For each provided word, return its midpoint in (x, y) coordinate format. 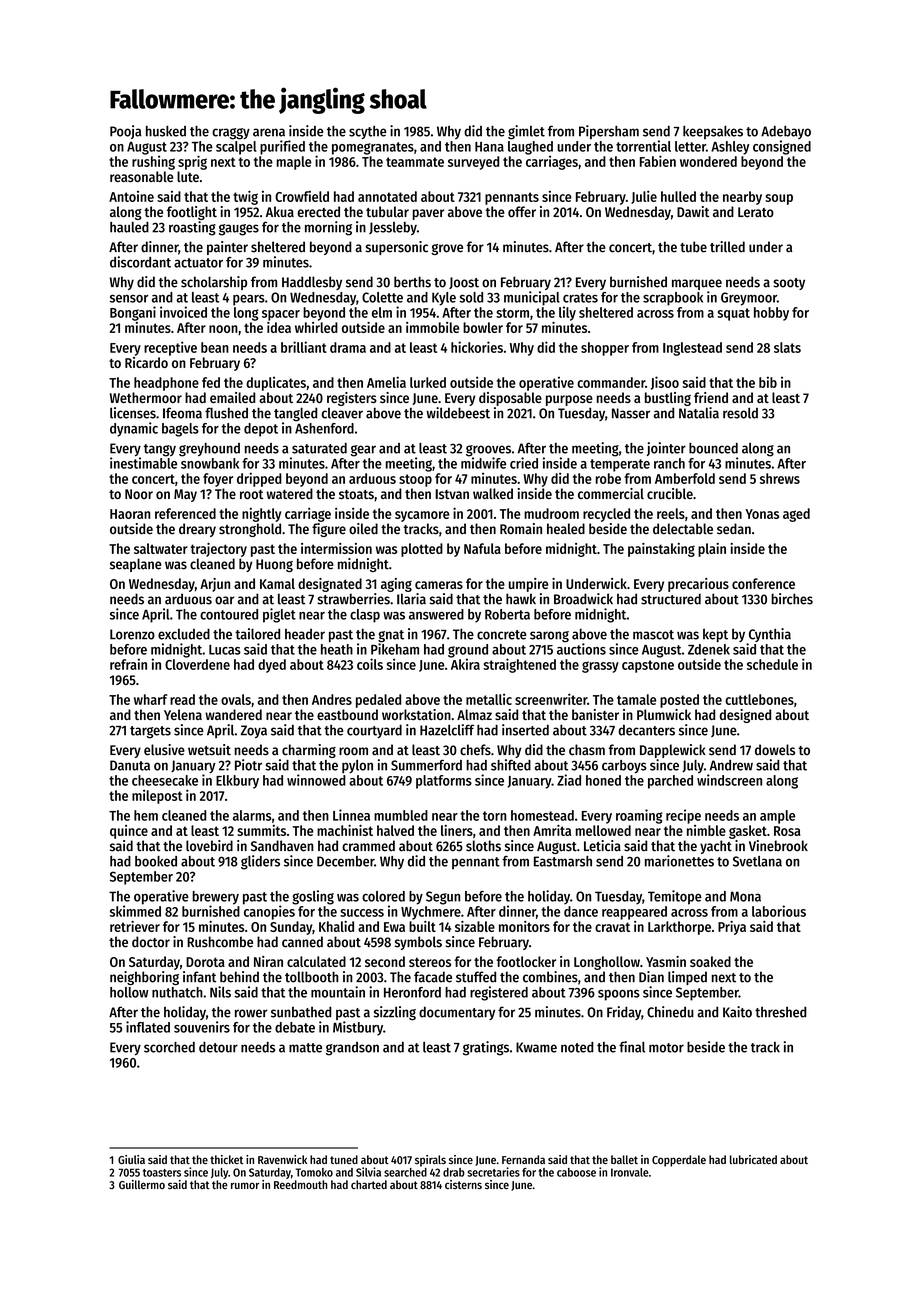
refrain (128, 664)
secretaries (493, 1172)
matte (305, 1048)
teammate (415, 162)
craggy (231, 134)
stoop (415, 480)
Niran (268, 961)
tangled (295, 414)
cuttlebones (759, 699)
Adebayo (786, 132)
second (385, 961)
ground (468, 651)
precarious (698, 585)
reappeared (634, 913)
